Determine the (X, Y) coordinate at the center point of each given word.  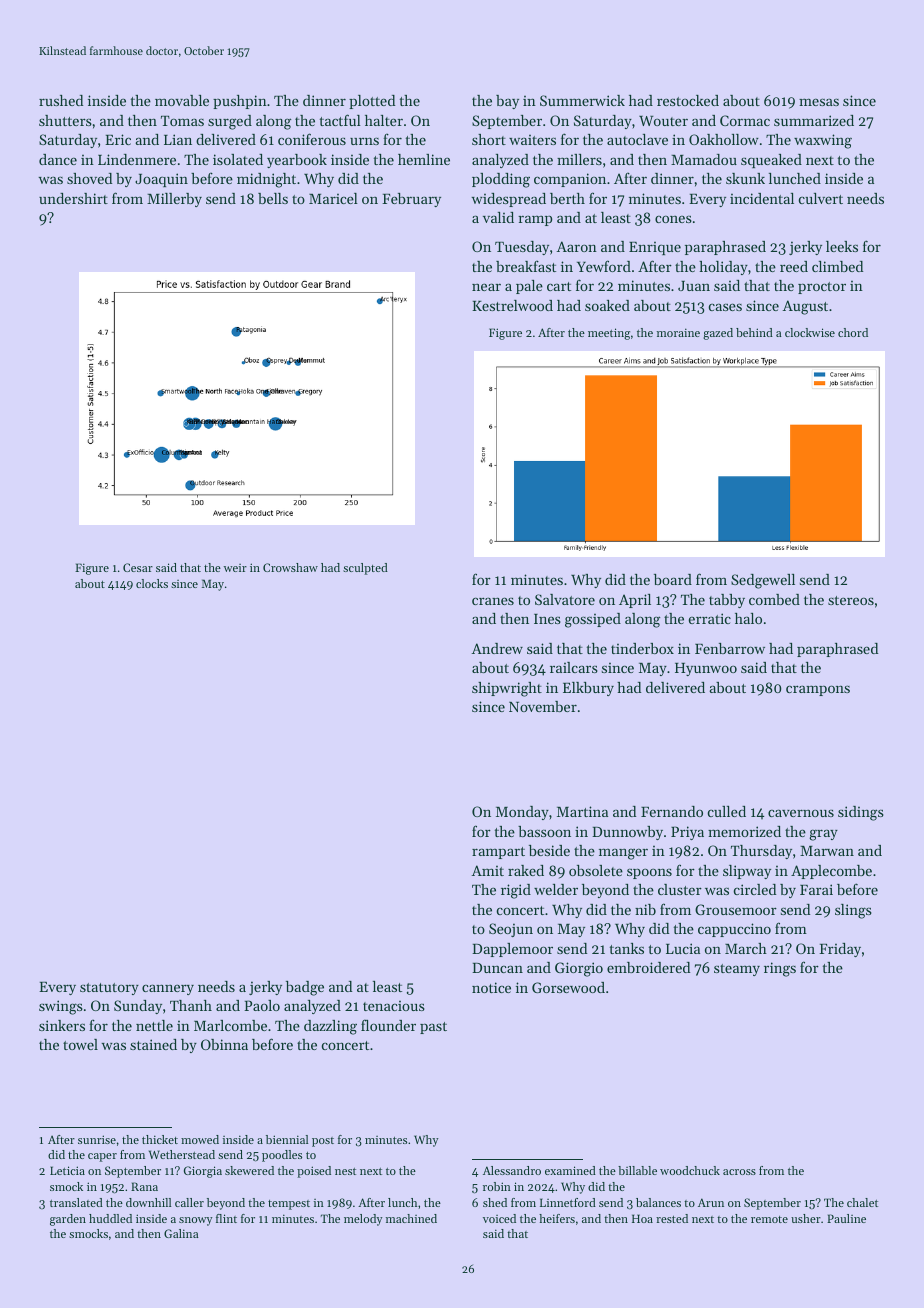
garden (68, 1220)
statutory (109, 989)
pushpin (240, 102)
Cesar (138, 567)
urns (364, 141)
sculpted (365, 569)
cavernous (801, 813)
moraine (678, 332)
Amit (488, 870)
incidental (762, 198)
